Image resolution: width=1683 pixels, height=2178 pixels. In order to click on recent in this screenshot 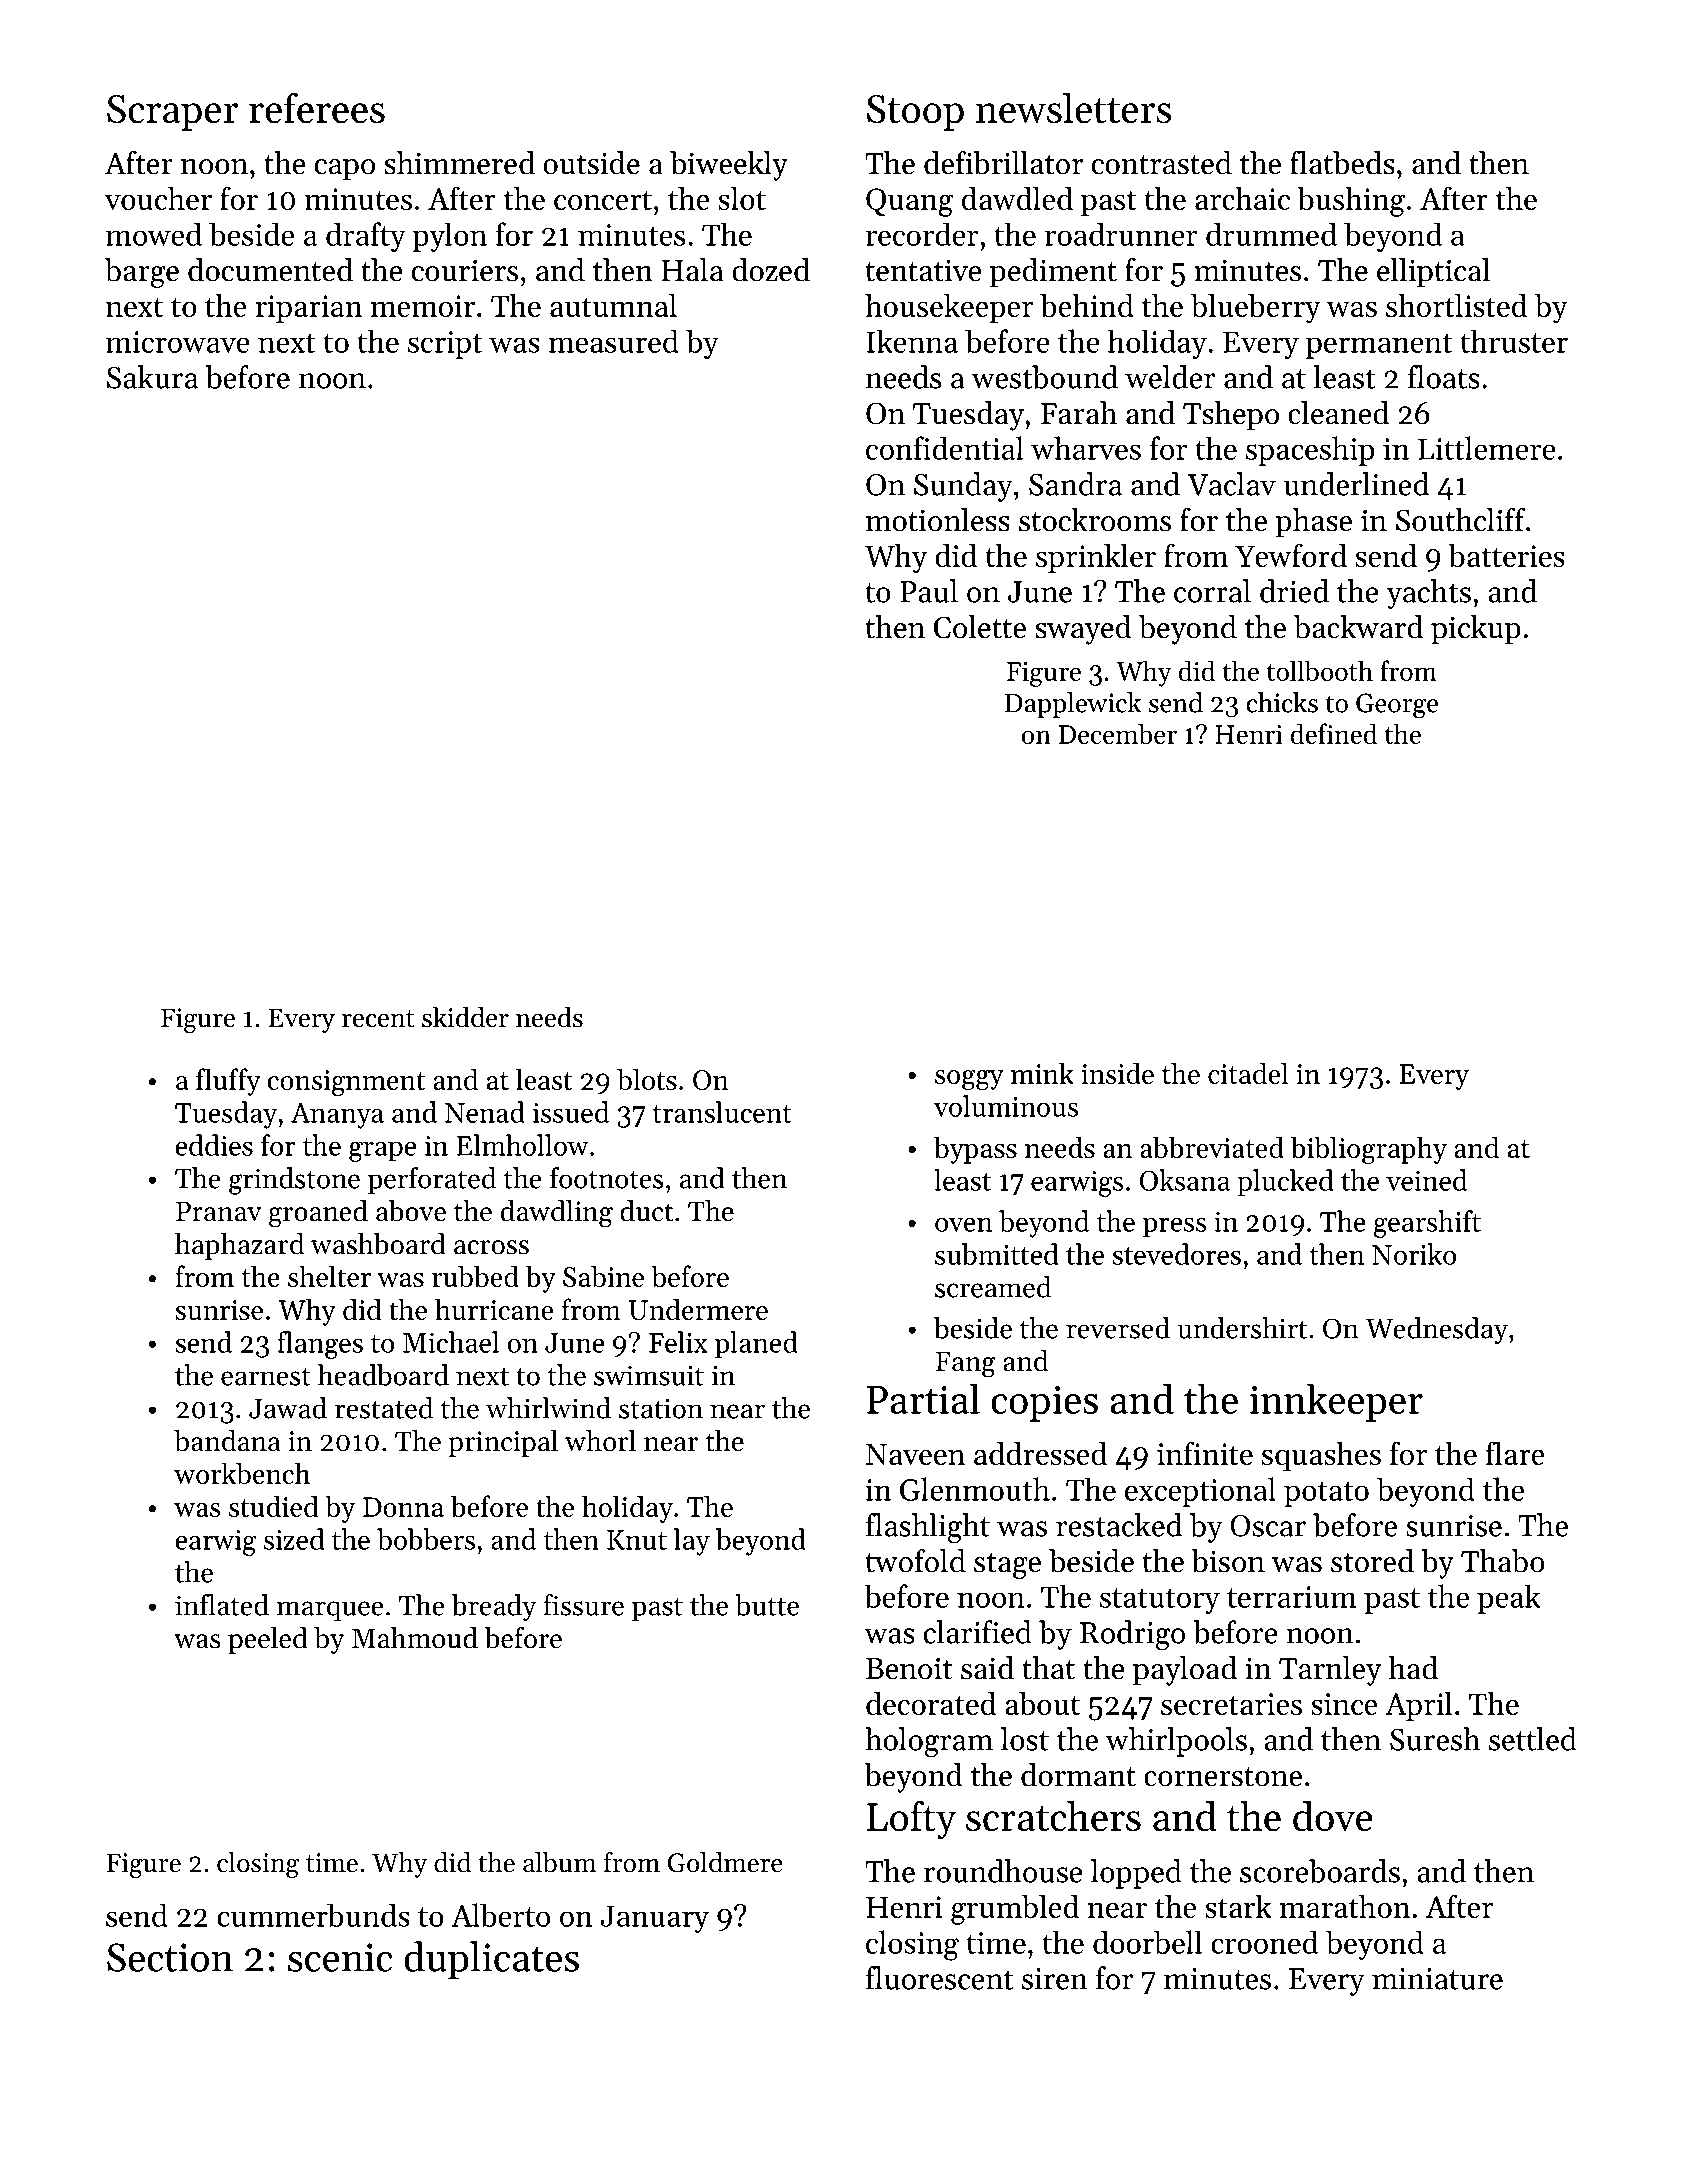, I will do `click(378, 1019)`.
